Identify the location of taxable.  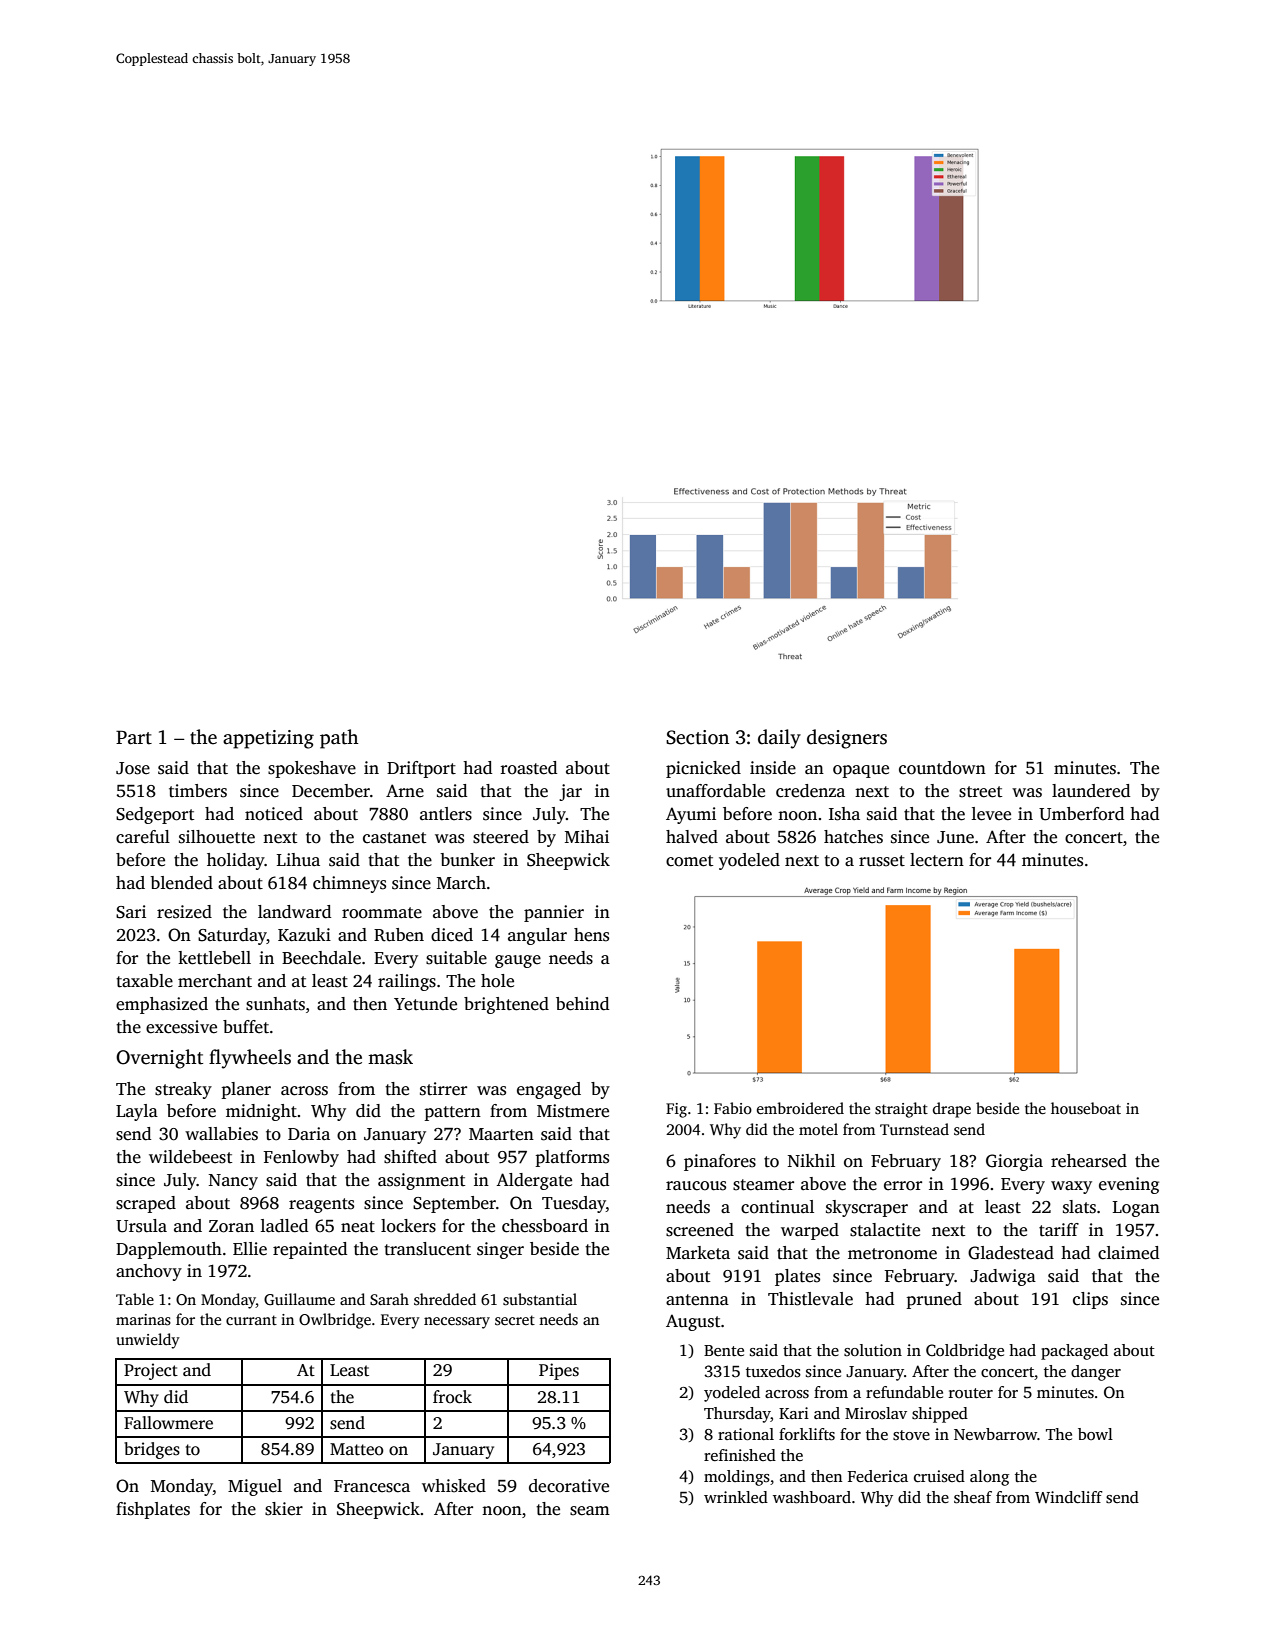
(144, 981).
